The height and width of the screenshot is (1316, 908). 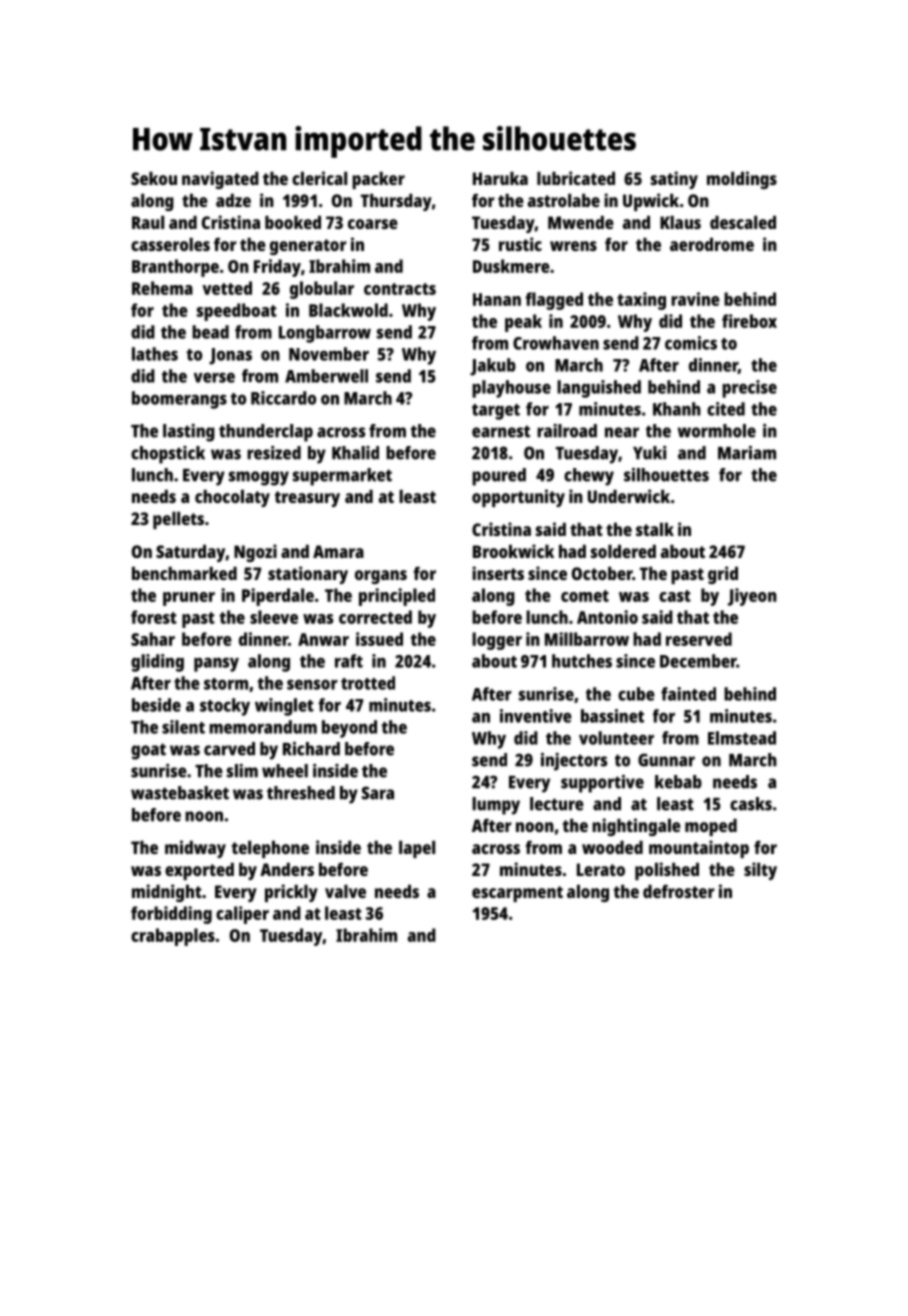 I want to click on lumpy, so click(x=496, y=806).
